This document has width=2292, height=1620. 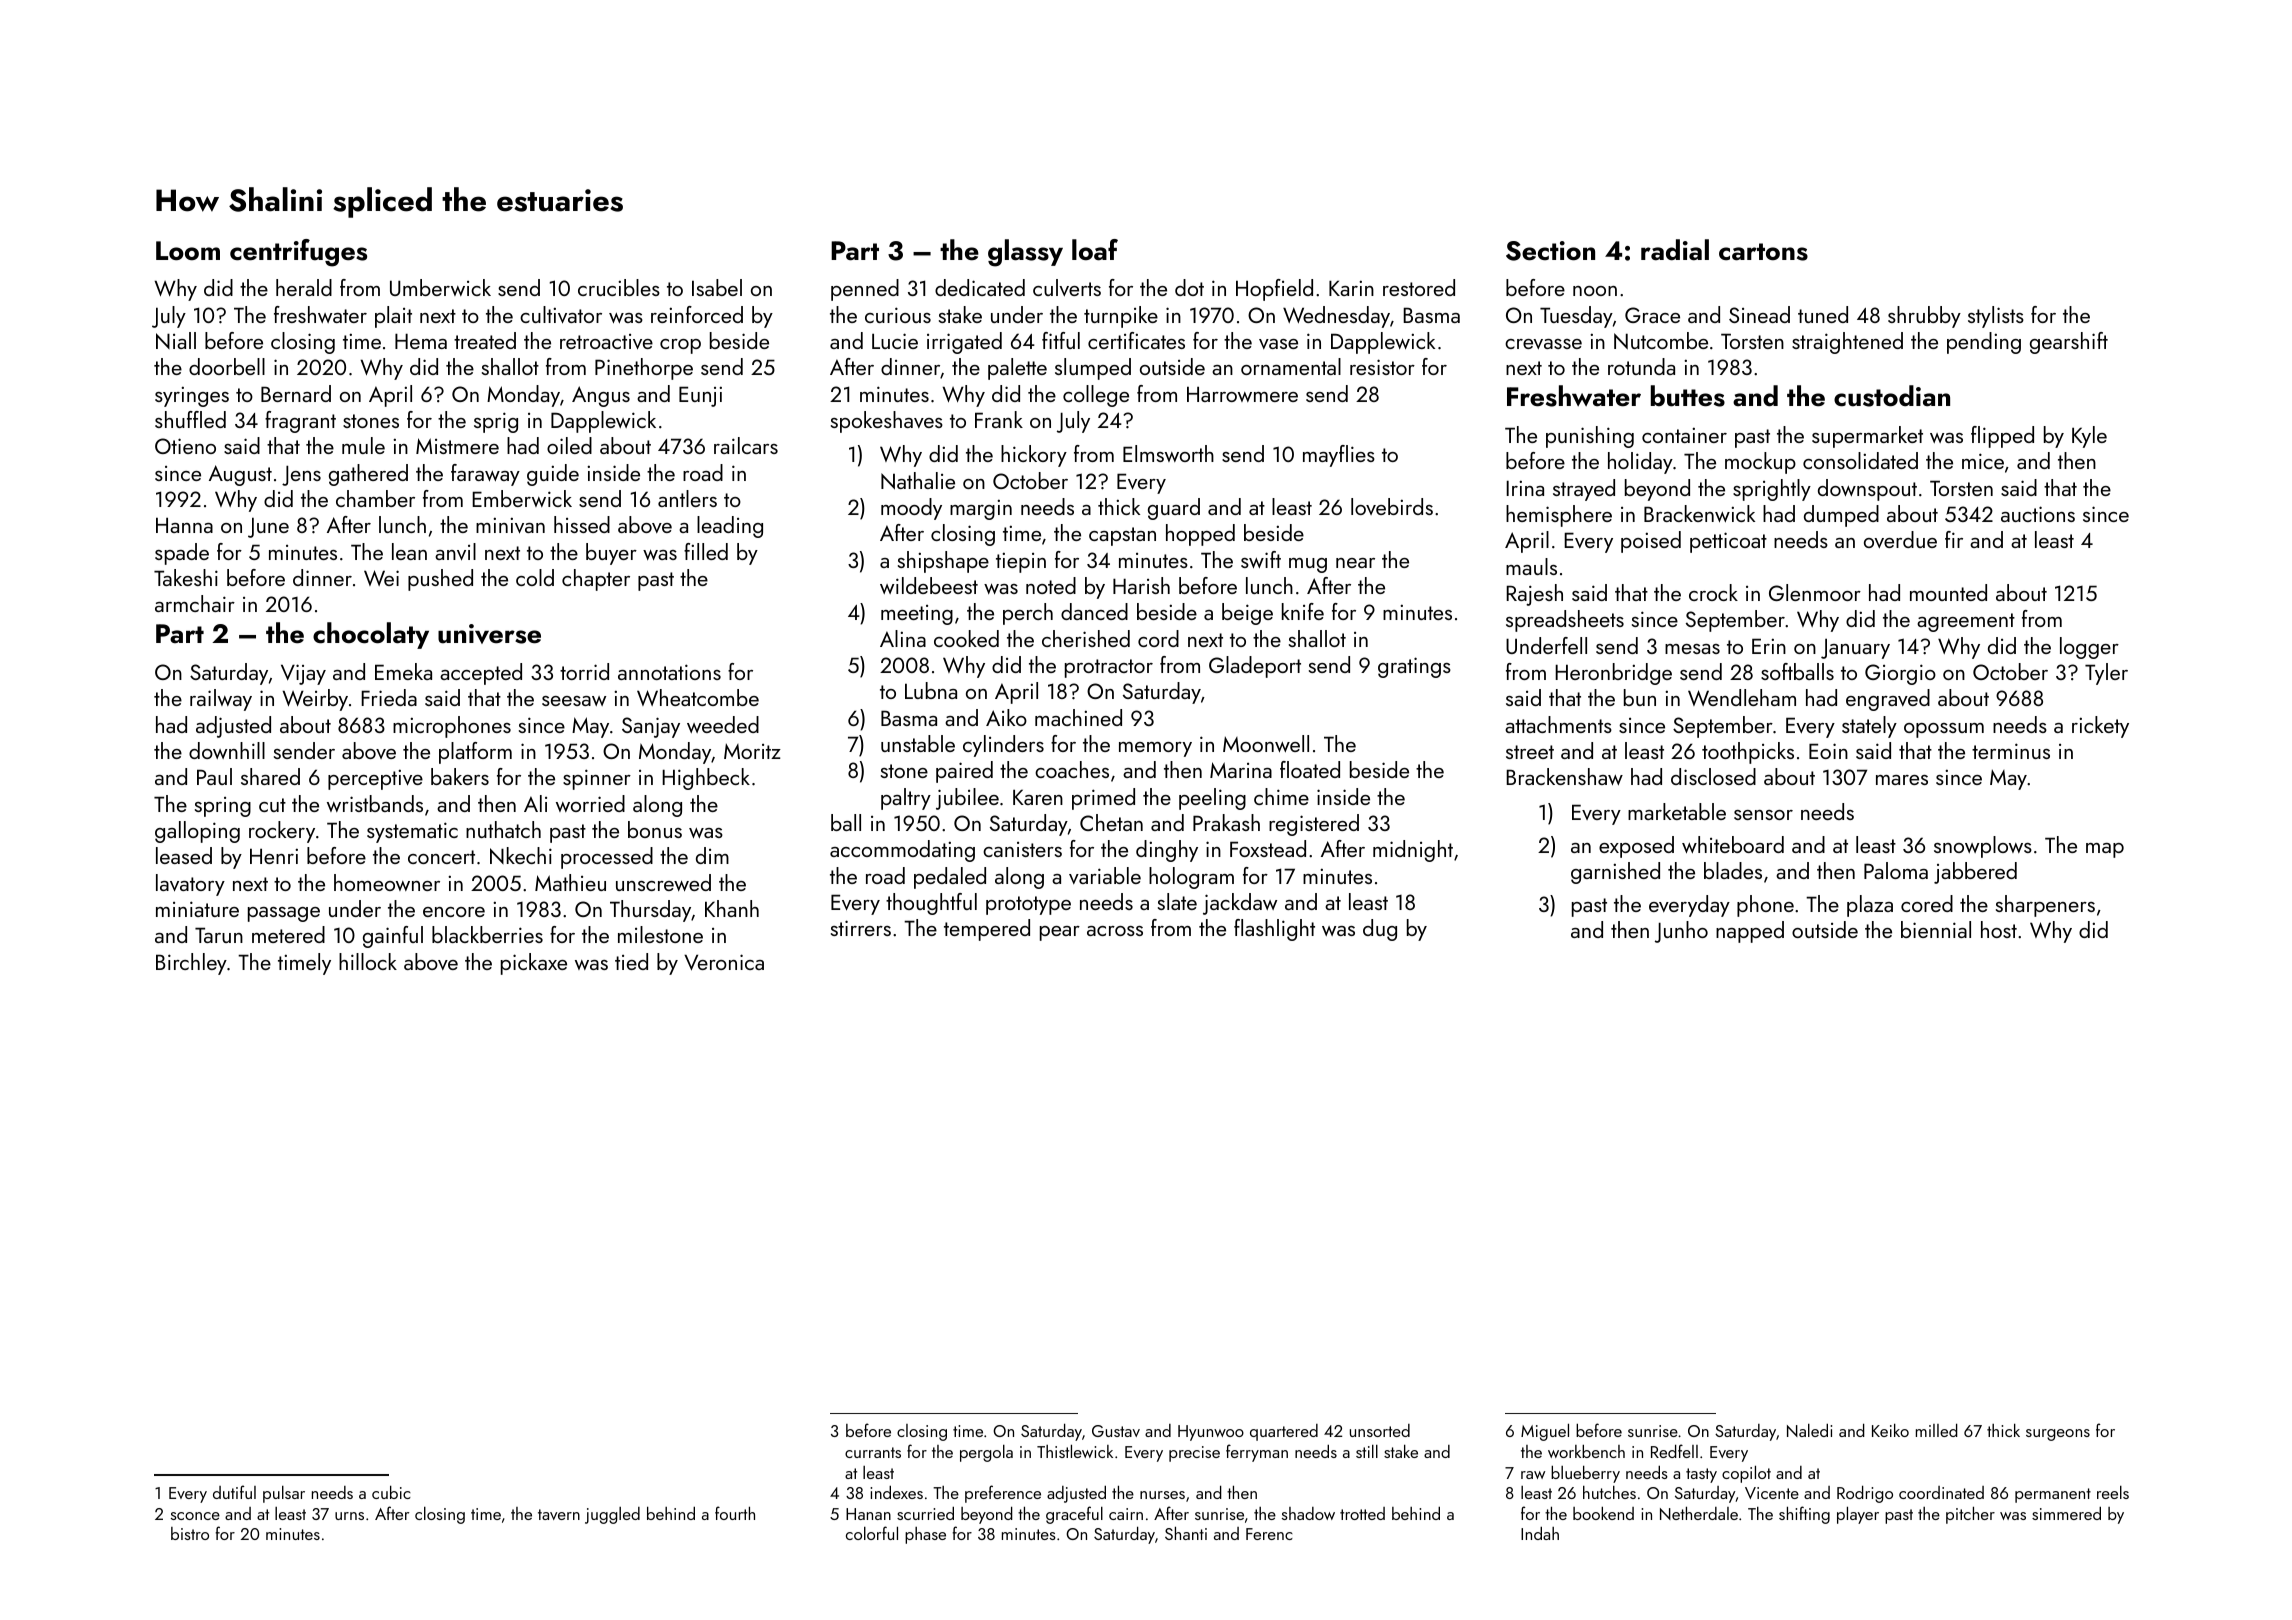 I want to click on quartered, so click(x=1284, y=1432).
